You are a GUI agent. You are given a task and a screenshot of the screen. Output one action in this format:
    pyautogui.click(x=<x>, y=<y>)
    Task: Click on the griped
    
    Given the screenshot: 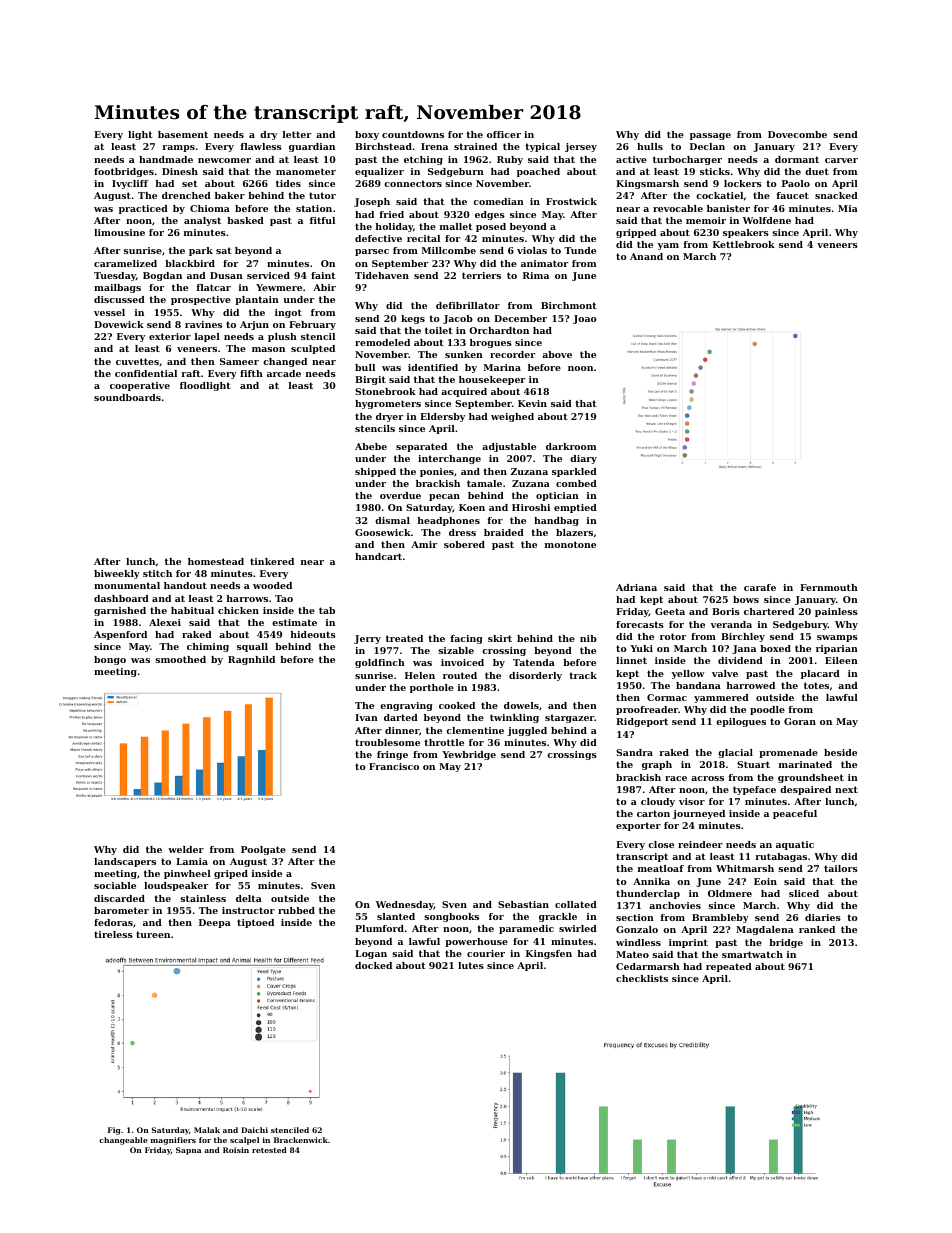 What is the action you would take?
    pyautogui.click(x=231, y=874)
